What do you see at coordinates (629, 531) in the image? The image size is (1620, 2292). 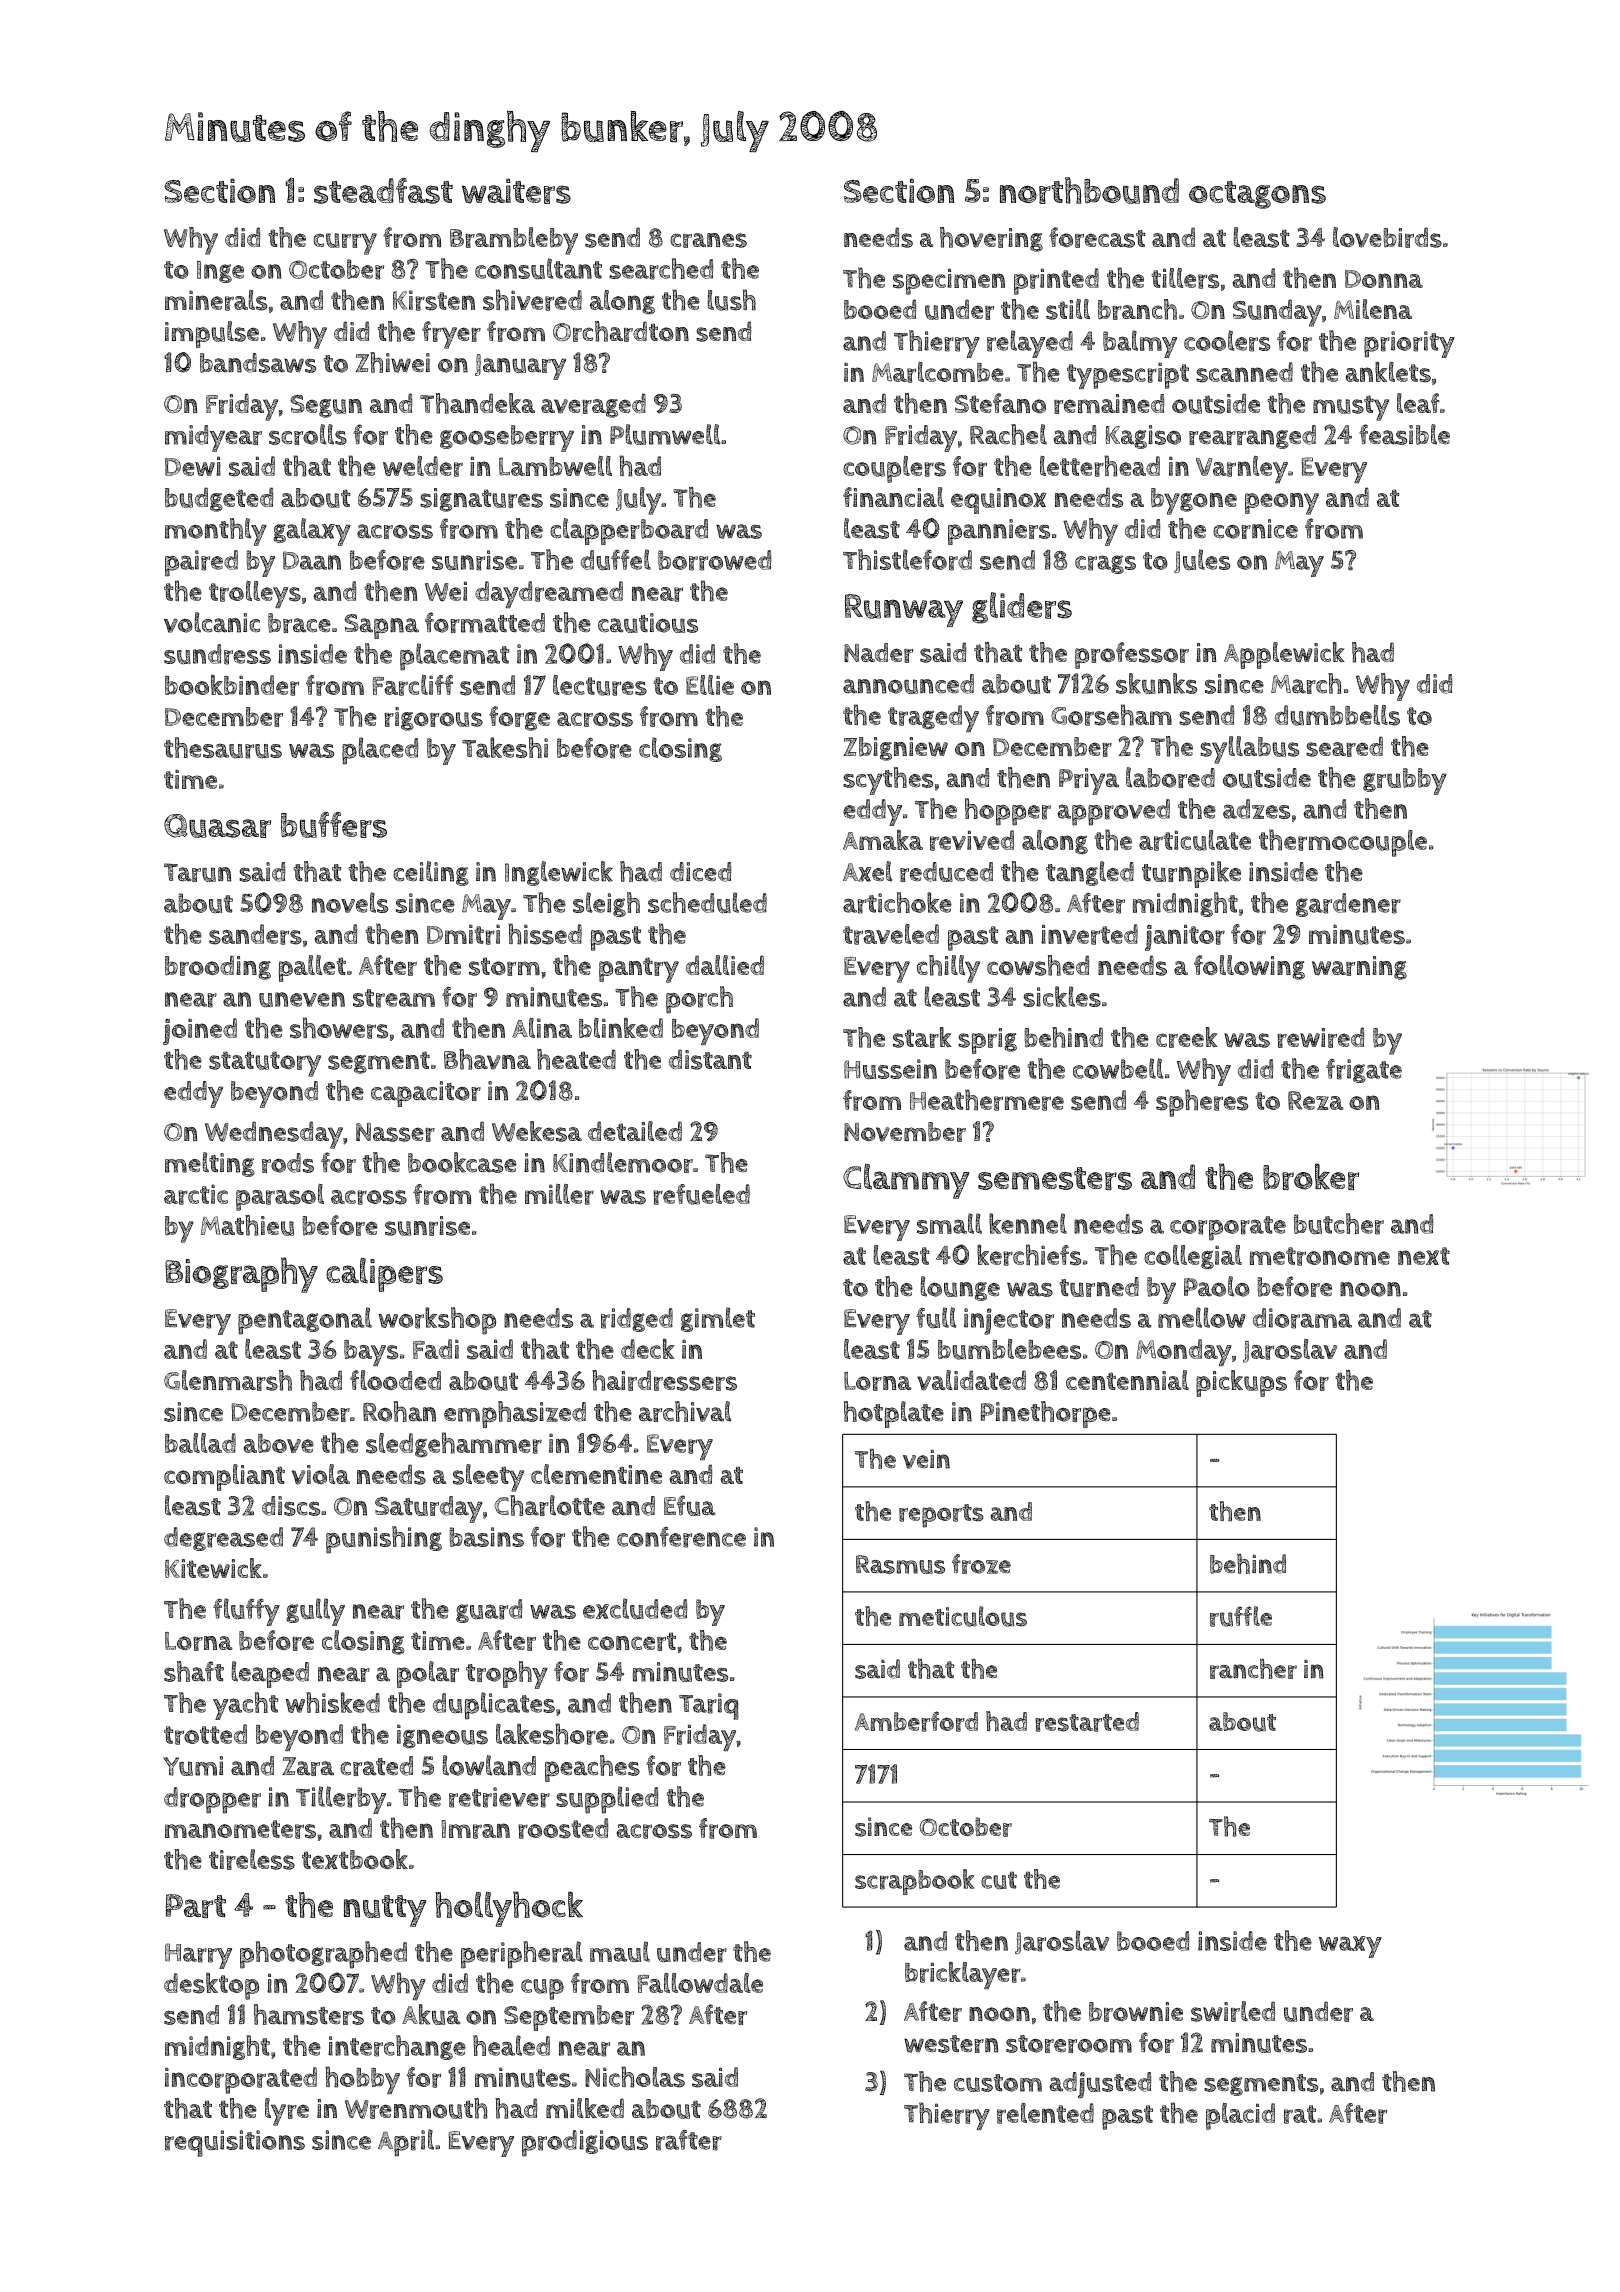 I see `clapperboard` at bounding box center [629, 531].
